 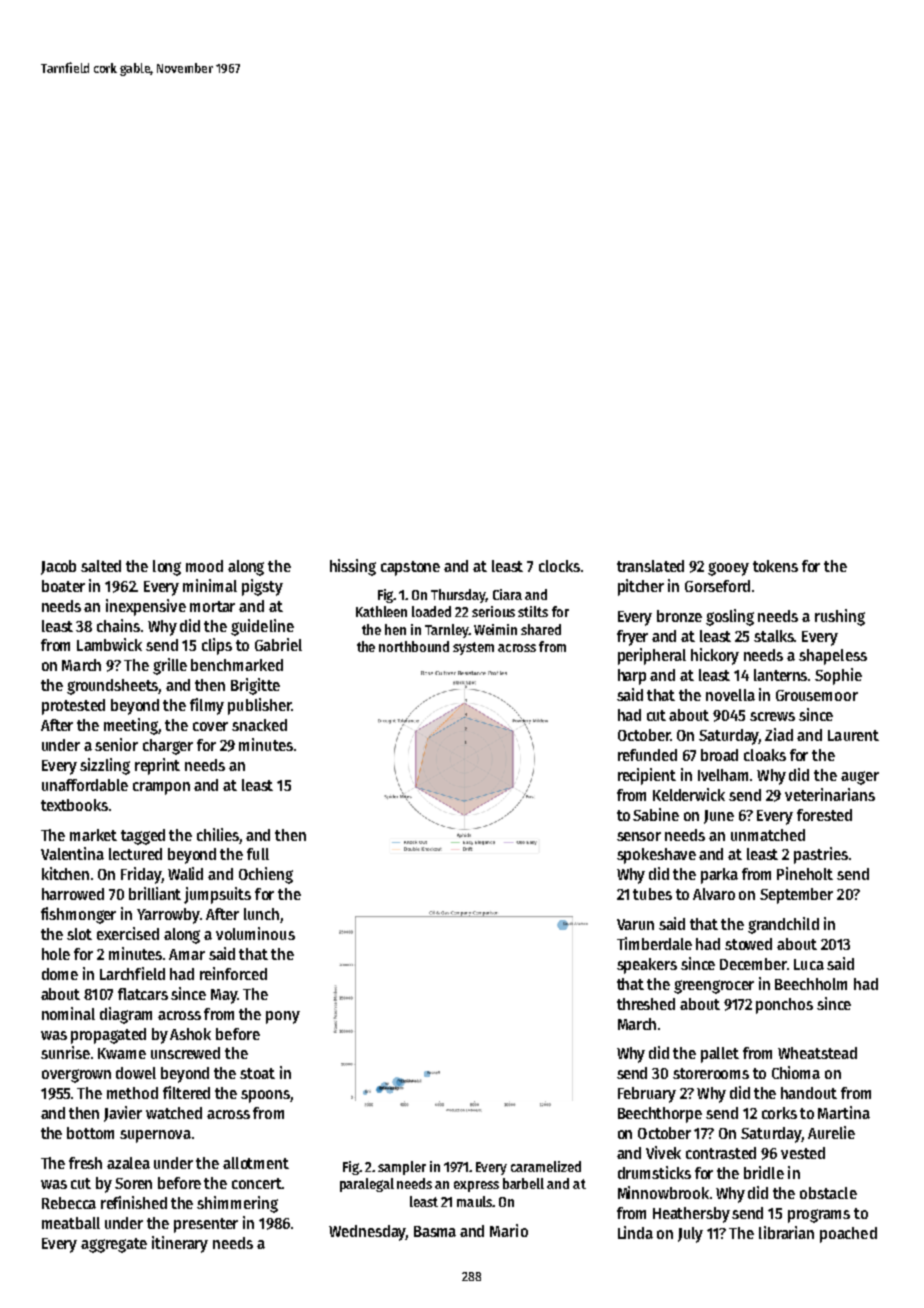 What do you see at coordinates (721, 1153) in the screenshot?
I see `contrasted` at bounding box center [721, 1153].
